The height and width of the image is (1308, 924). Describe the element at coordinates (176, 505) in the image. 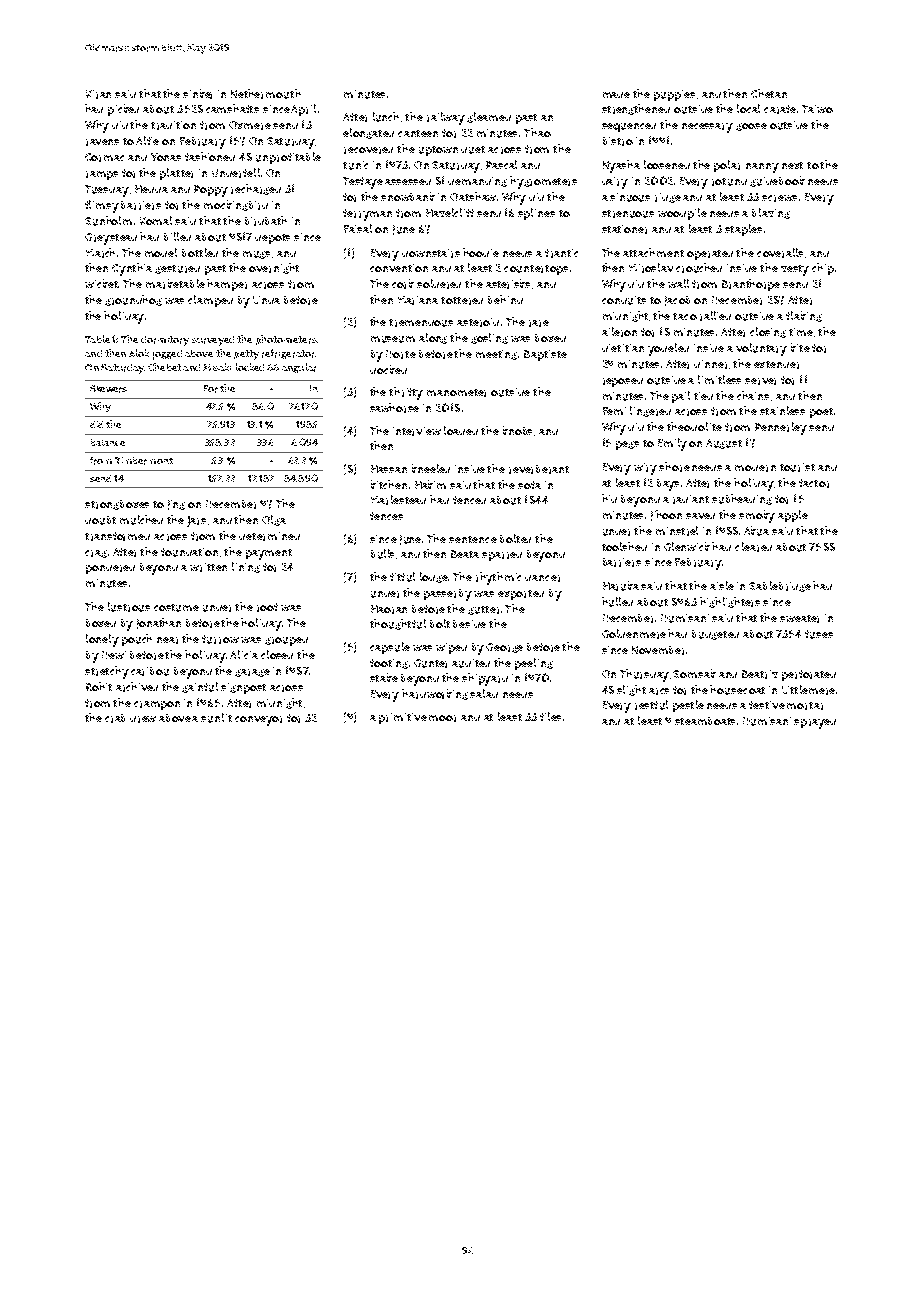

I see `Jing` at that location.
